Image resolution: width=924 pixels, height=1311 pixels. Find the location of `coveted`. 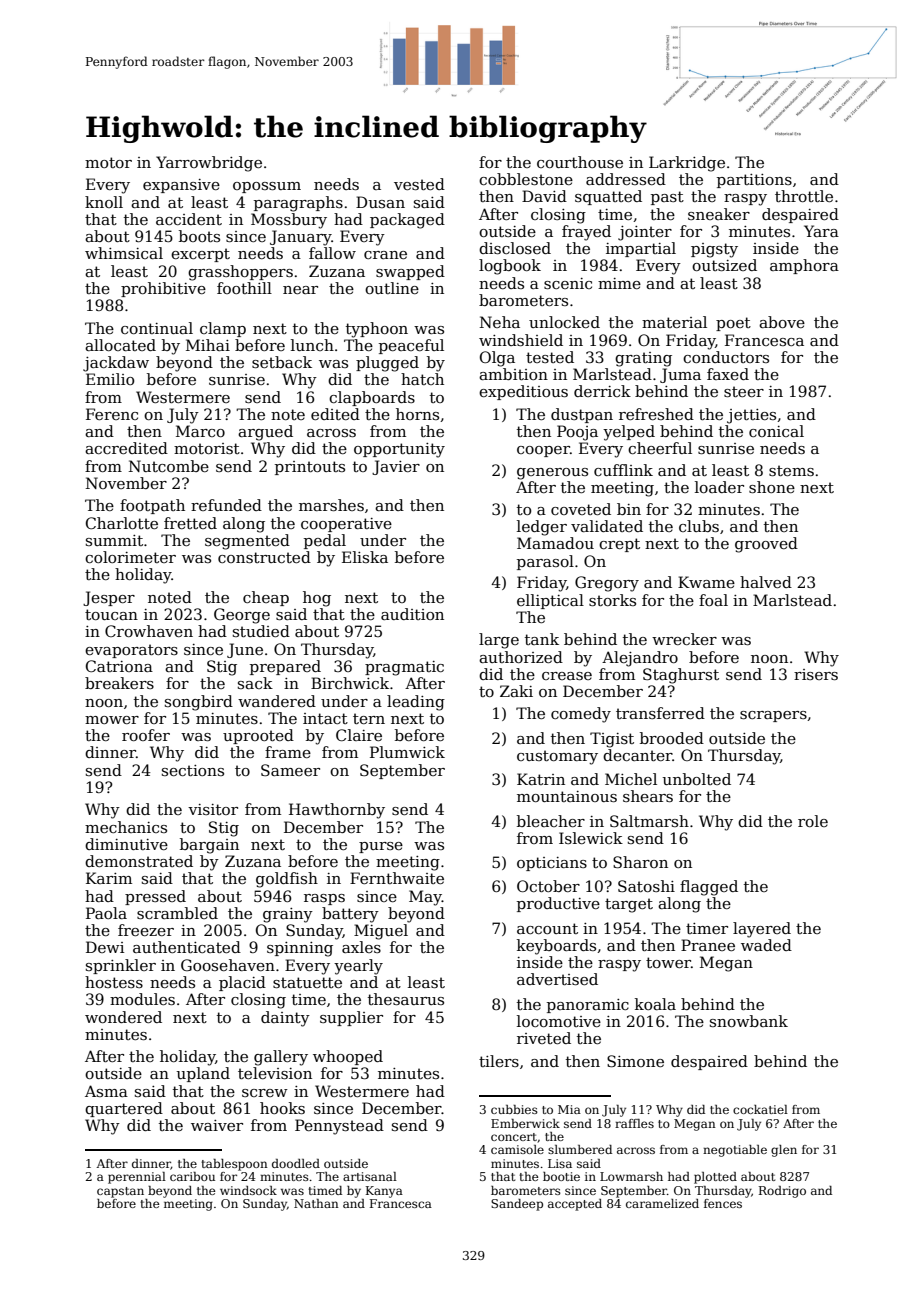

coveted is located at coordinates (581, 509).
